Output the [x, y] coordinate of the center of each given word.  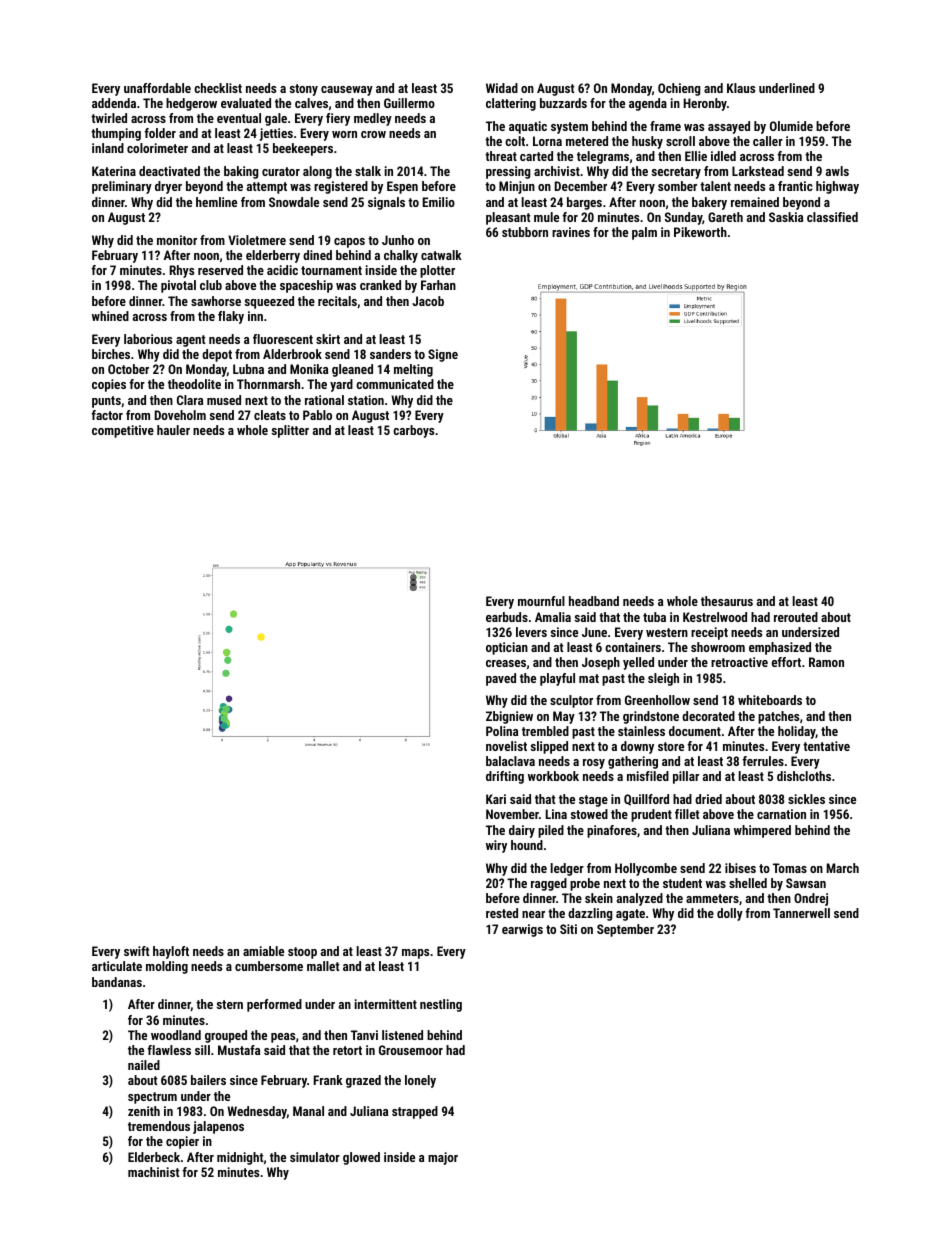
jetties [276, 134]
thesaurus [727, 601]
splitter [290, 431]
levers [531, 632]
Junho [398, 240]
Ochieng [679, 89]
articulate [117, 966]
